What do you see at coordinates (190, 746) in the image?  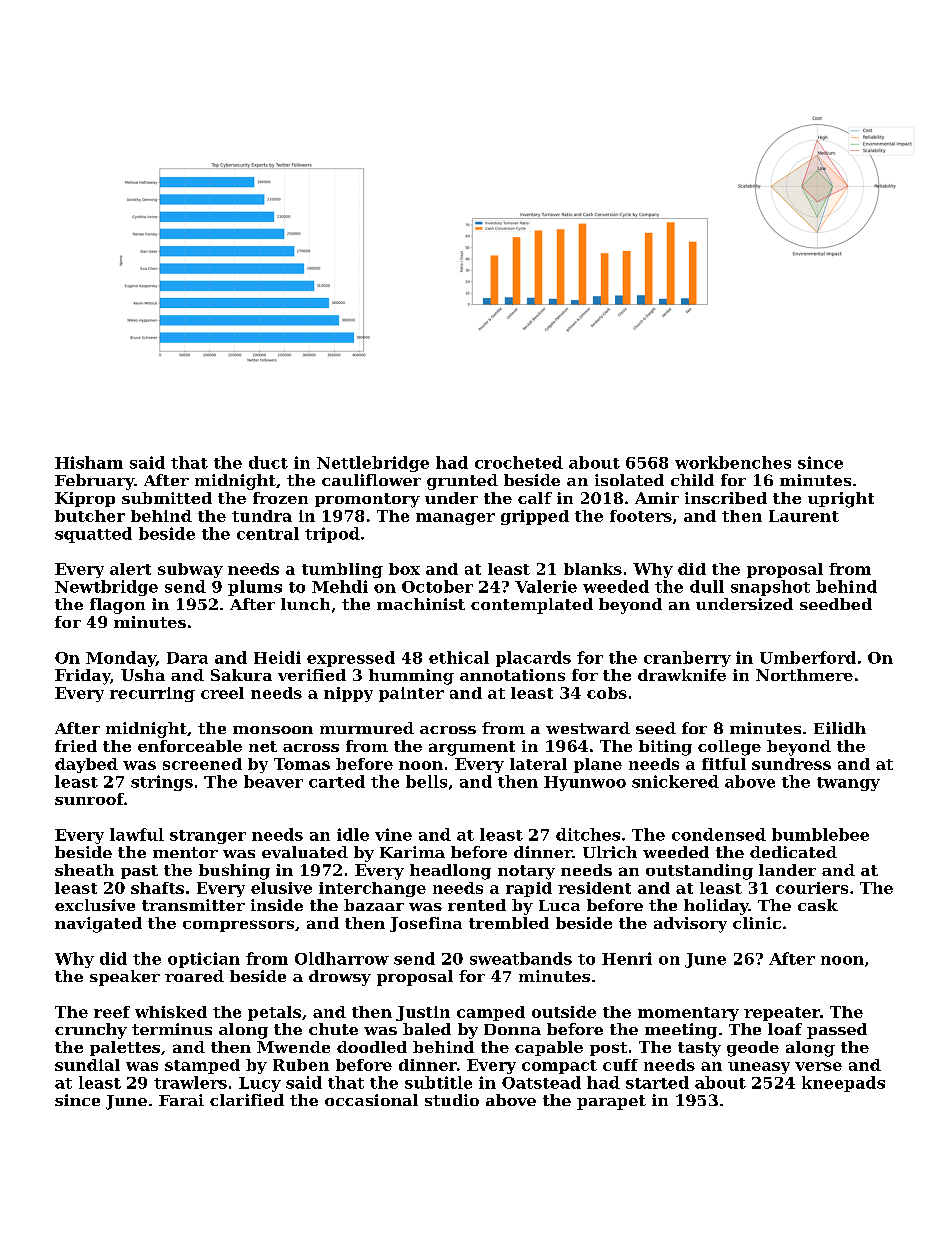 I see `enforceable` at bounding box center [190, 746].
